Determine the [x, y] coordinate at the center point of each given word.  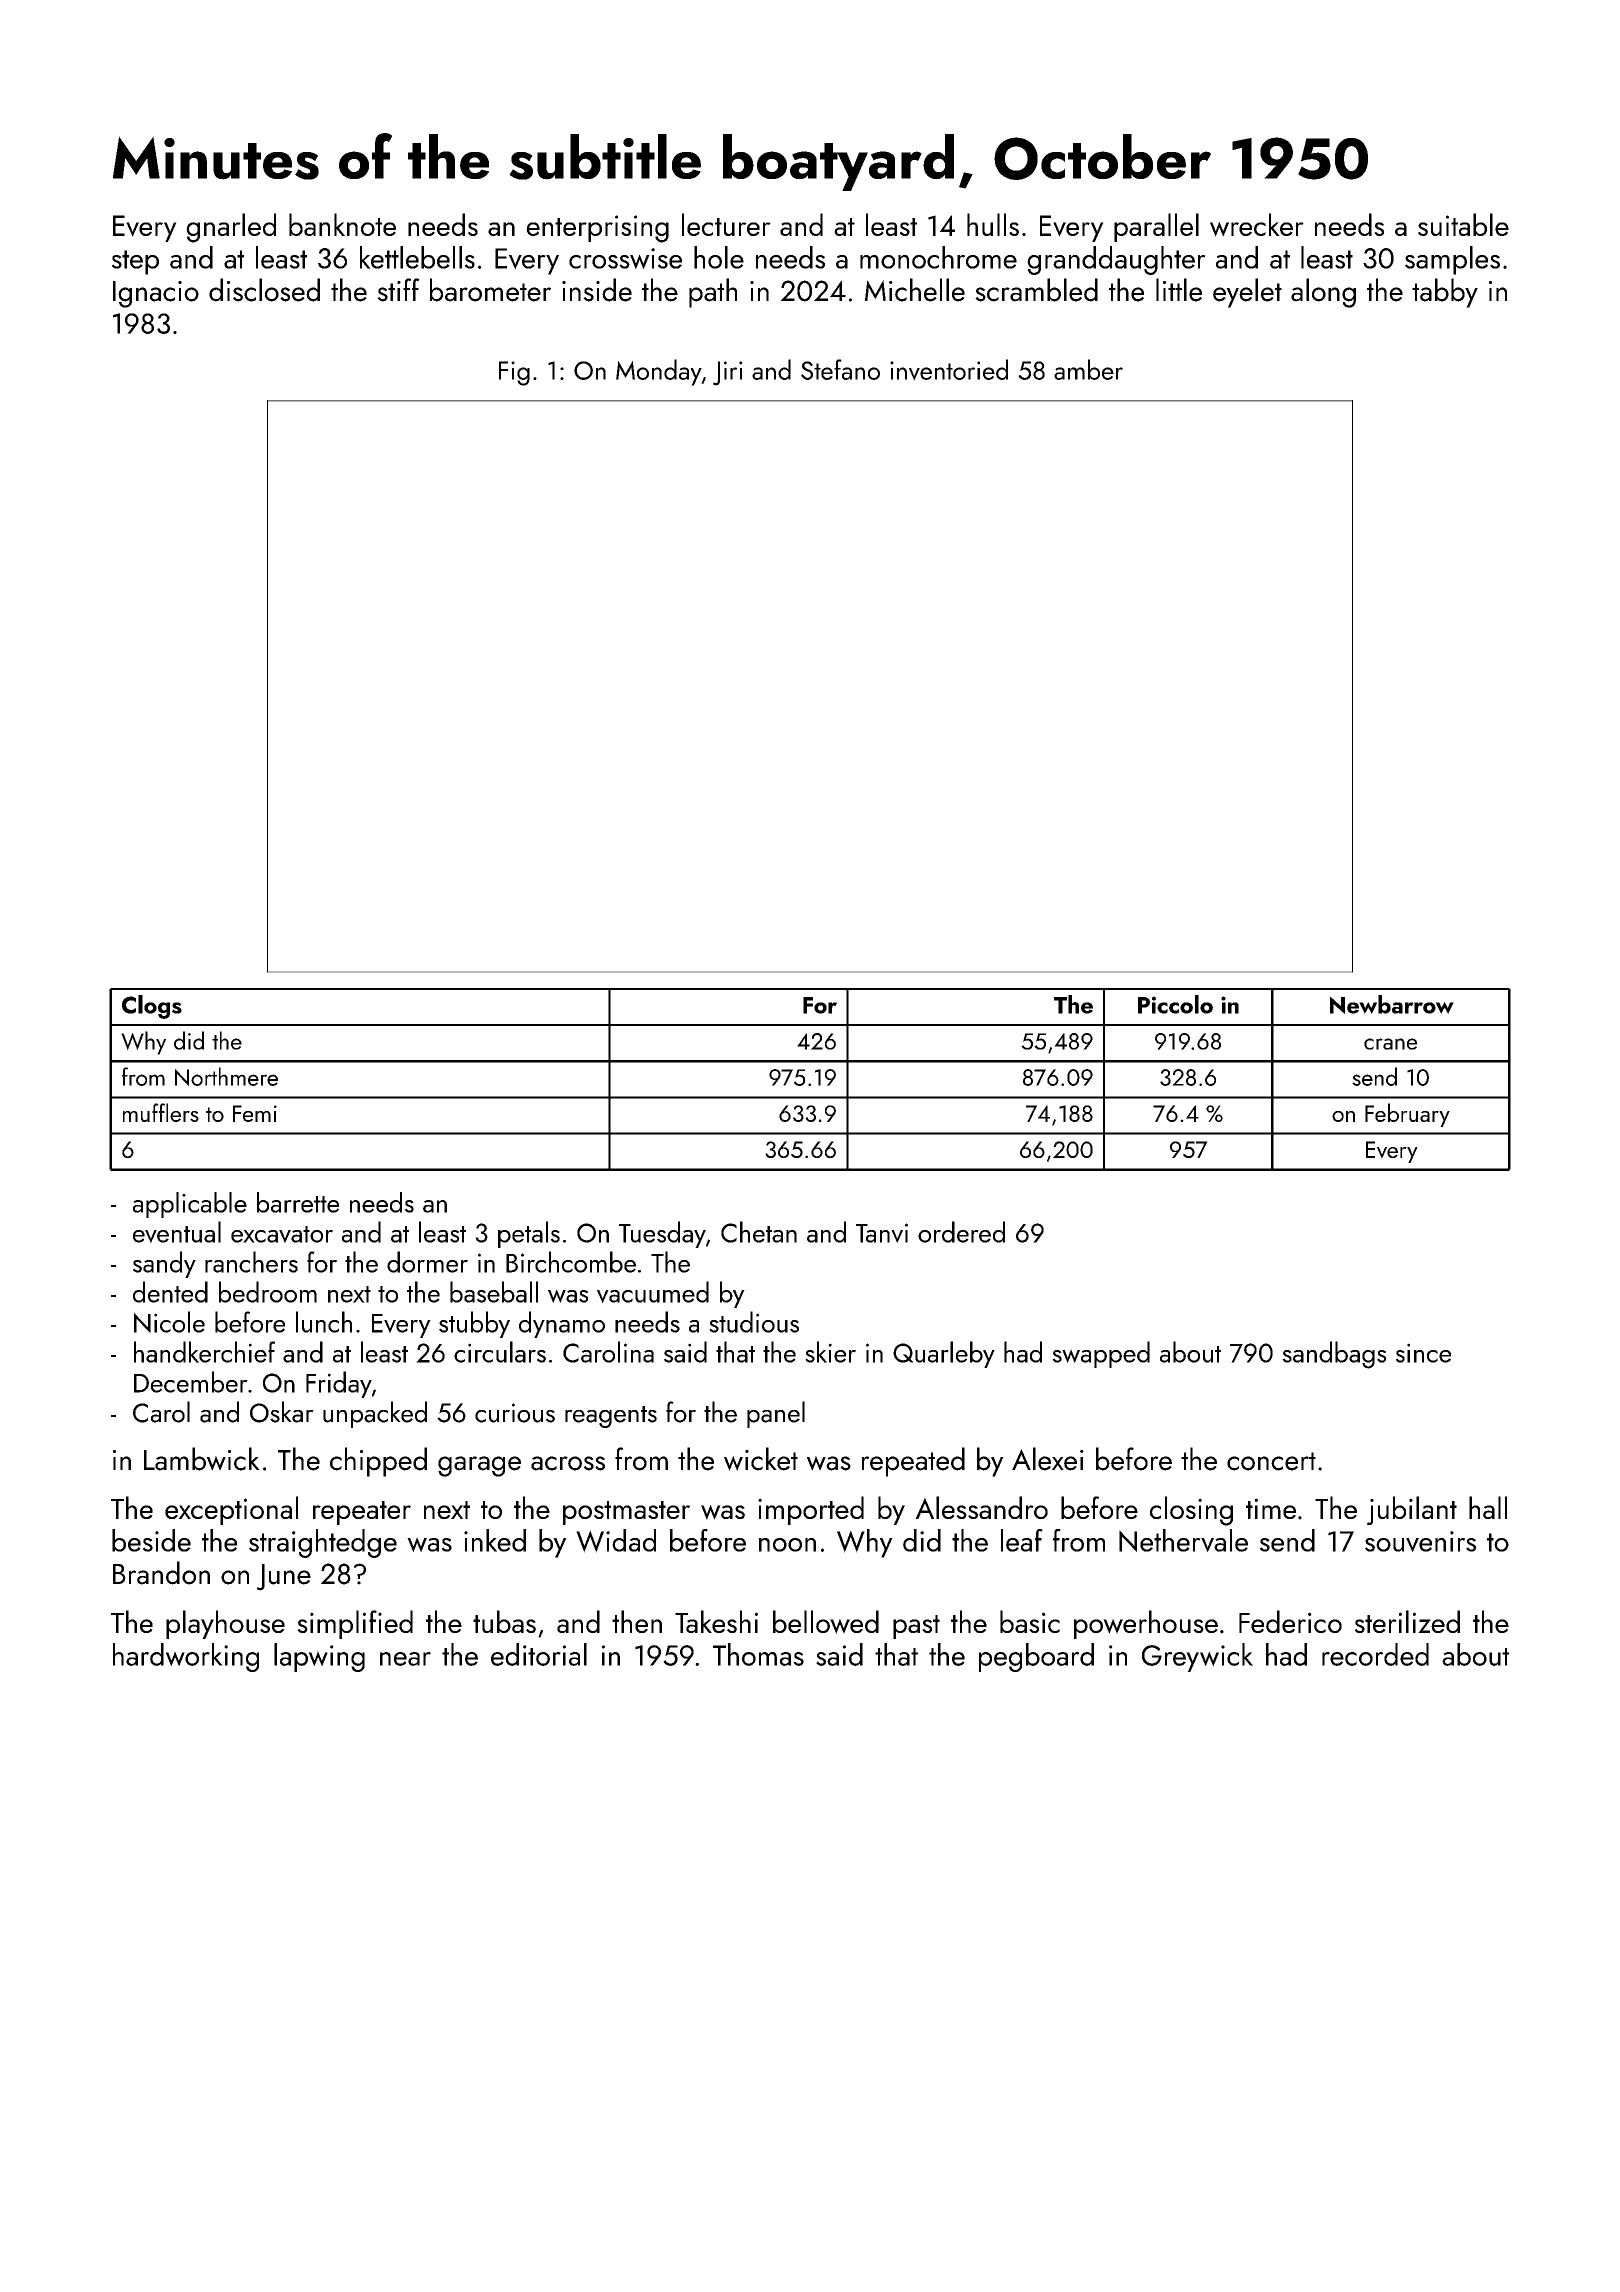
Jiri [728, 373]
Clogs [152, 1007]
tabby [1445, 293]
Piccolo [1175, 1004]
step [135, 262]
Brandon [161, 1573]
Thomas [758, 1654]
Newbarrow [1392, 1004]
